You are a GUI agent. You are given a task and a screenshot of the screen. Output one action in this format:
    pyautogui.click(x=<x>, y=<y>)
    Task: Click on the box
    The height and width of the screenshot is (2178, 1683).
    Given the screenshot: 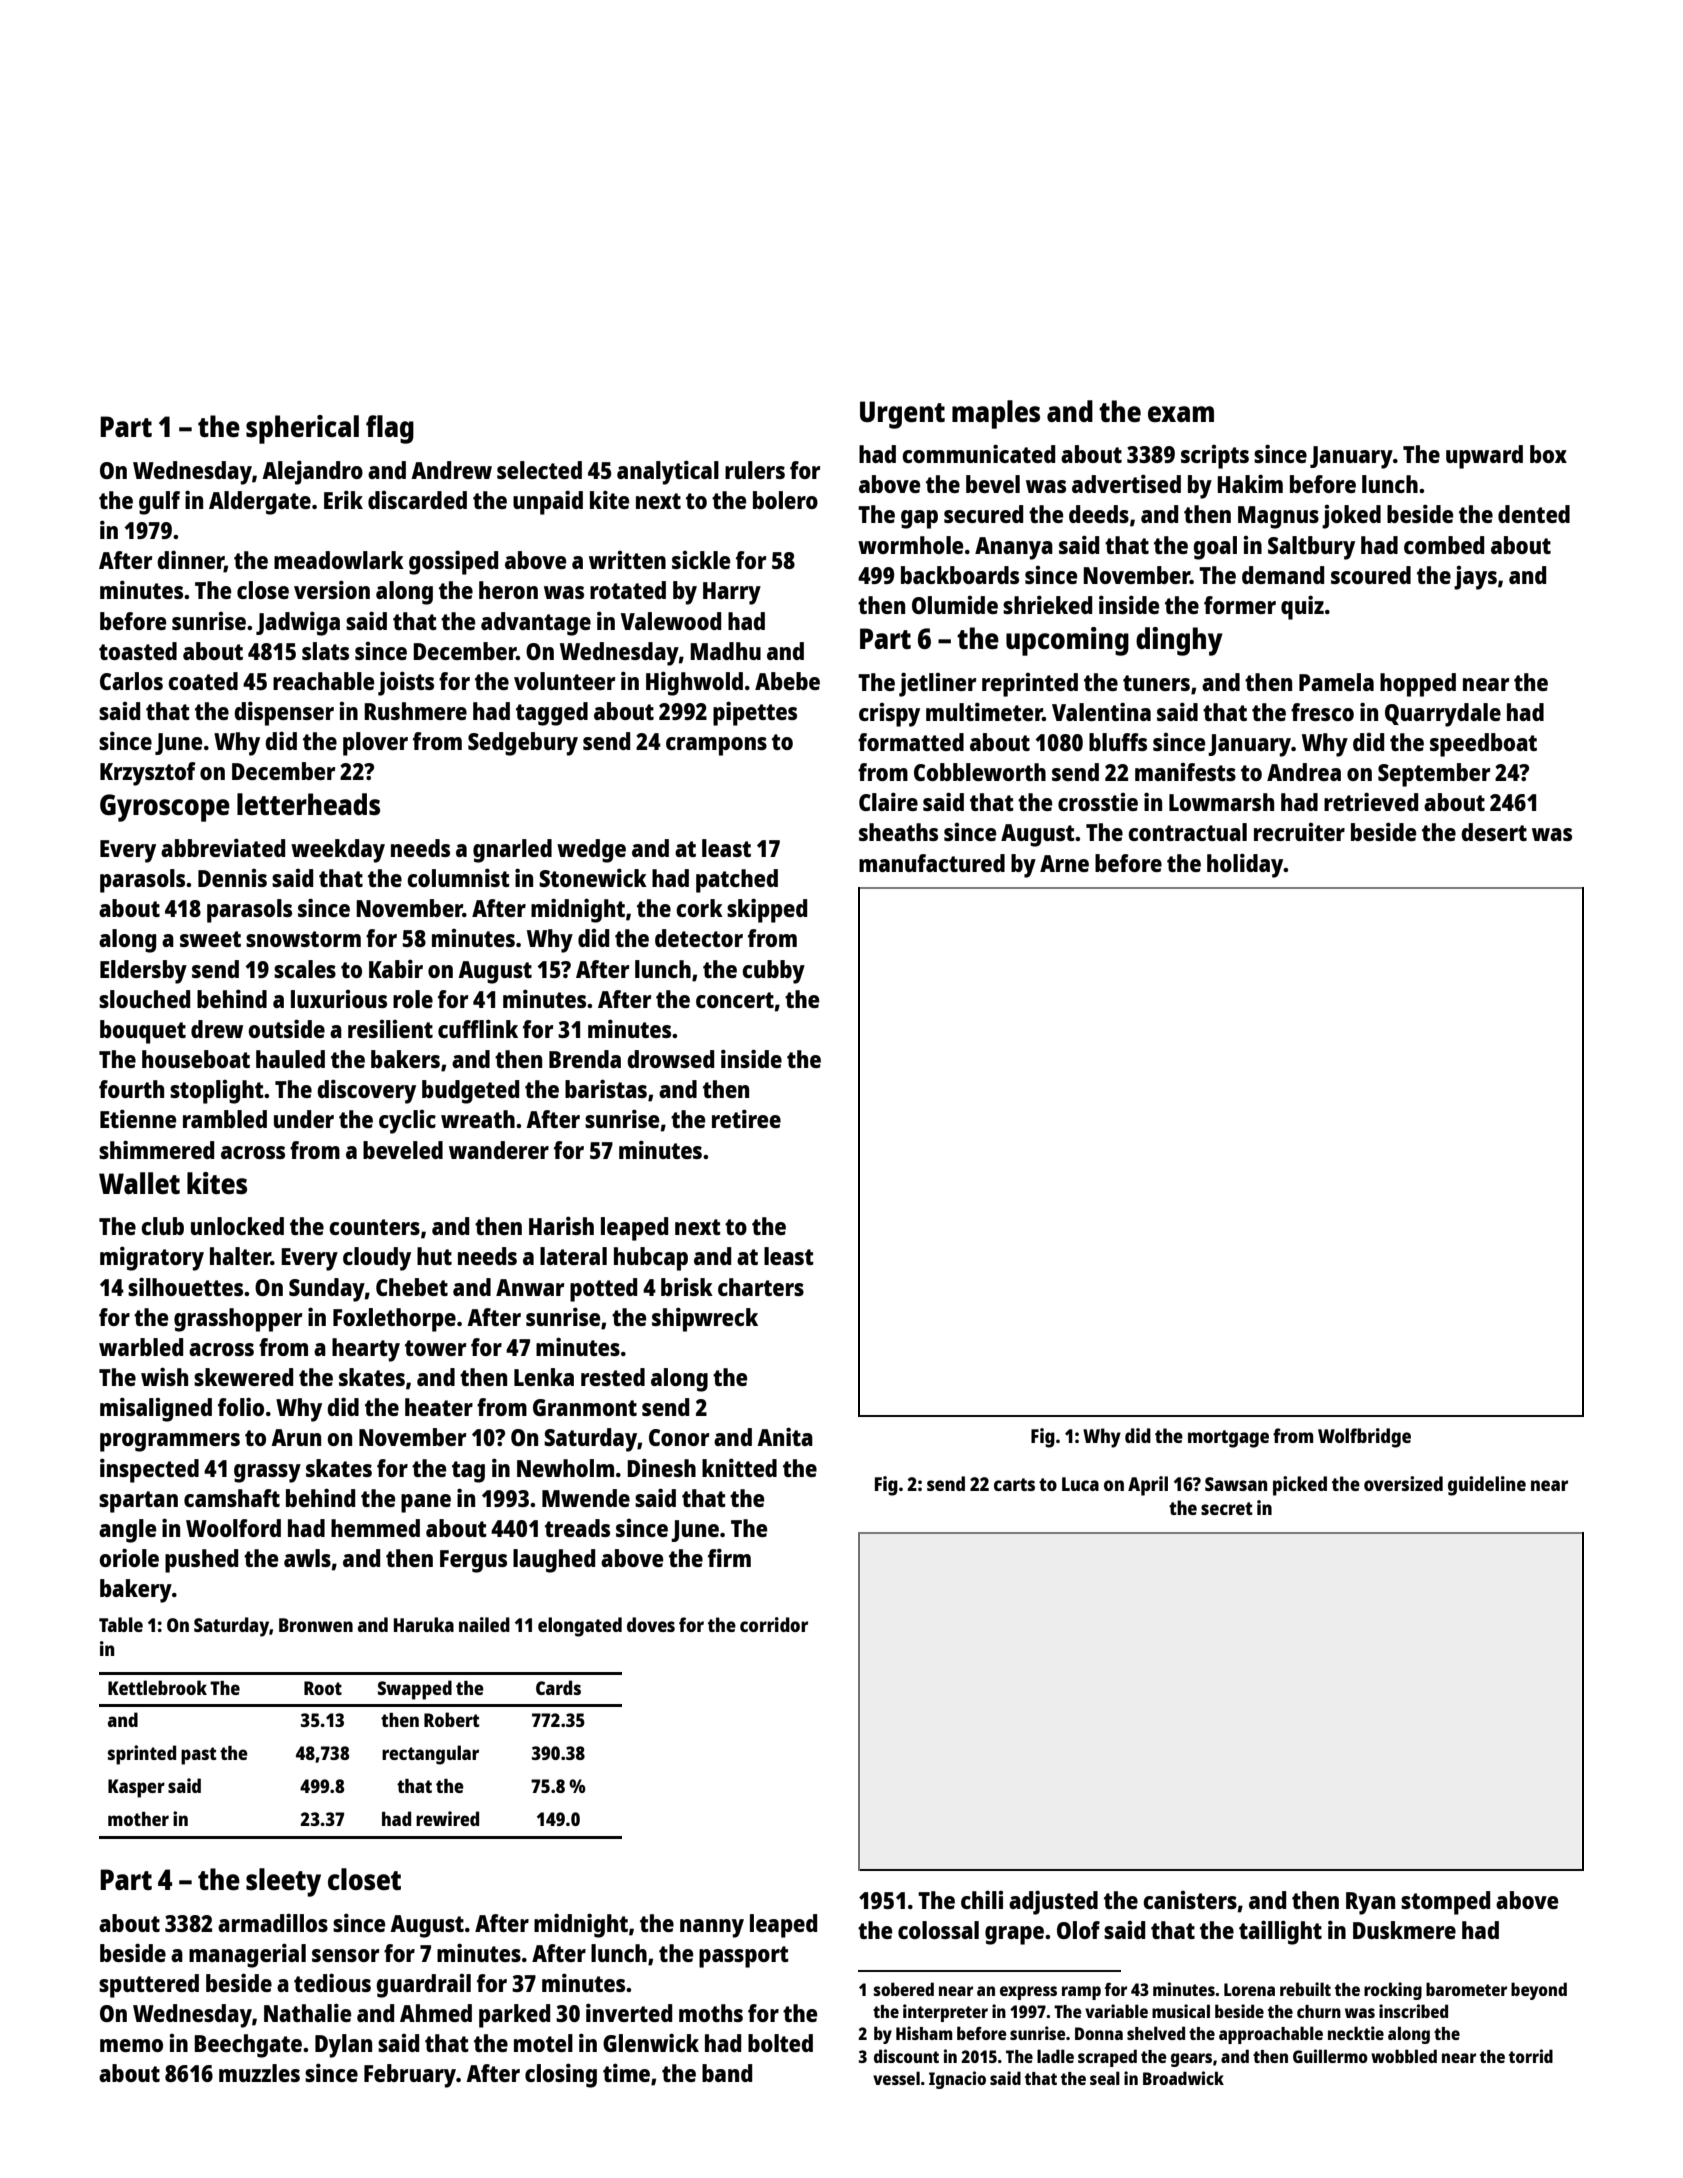 What is the action you would take?
    pyautogui.click(x=1548, y=454)
